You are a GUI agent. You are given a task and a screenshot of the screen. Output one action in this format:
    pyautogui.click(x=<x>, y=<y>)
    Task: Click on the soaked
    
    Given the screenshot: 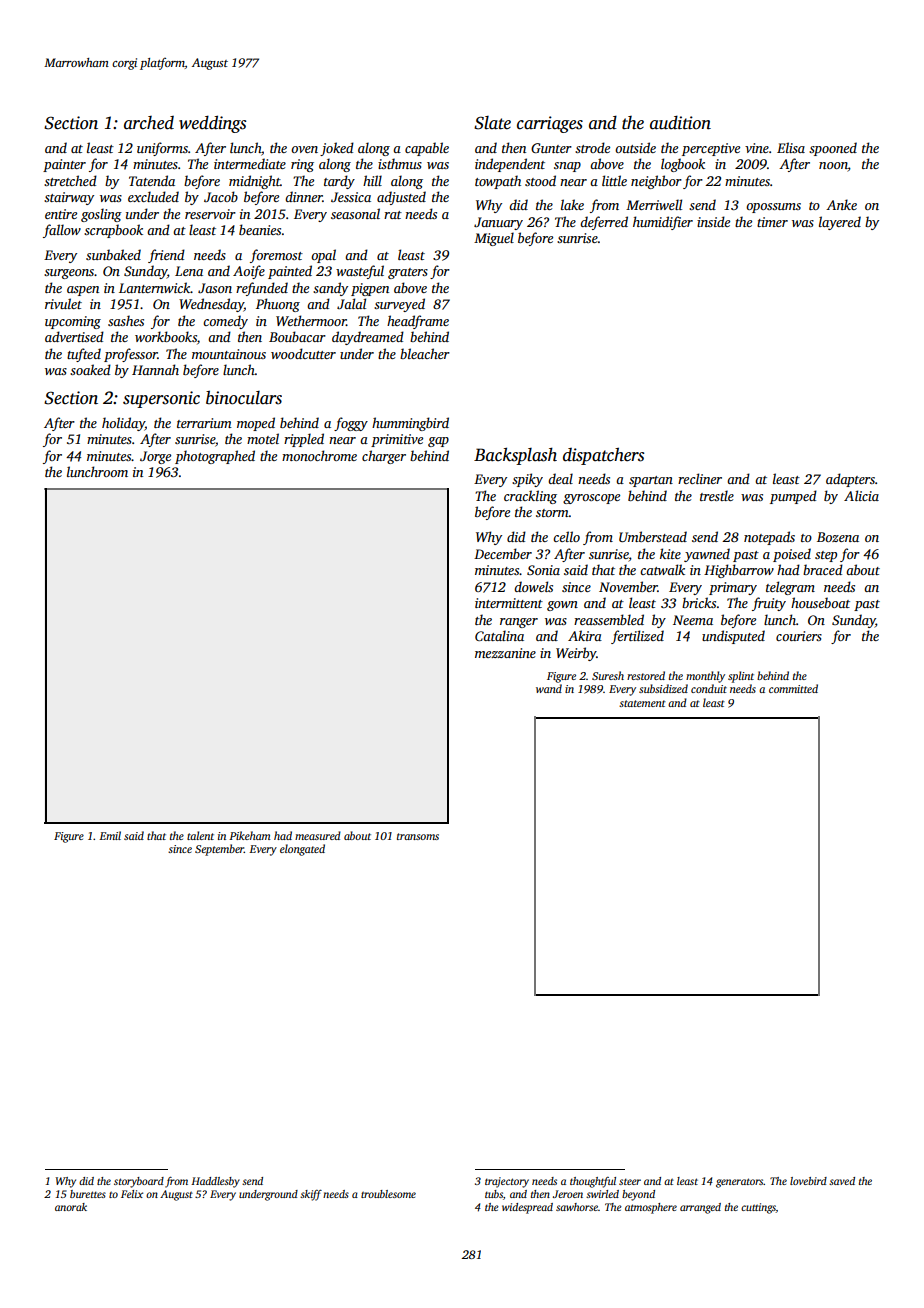 What is the action you would take?
    pyautogui.click(x=90, y=369)
